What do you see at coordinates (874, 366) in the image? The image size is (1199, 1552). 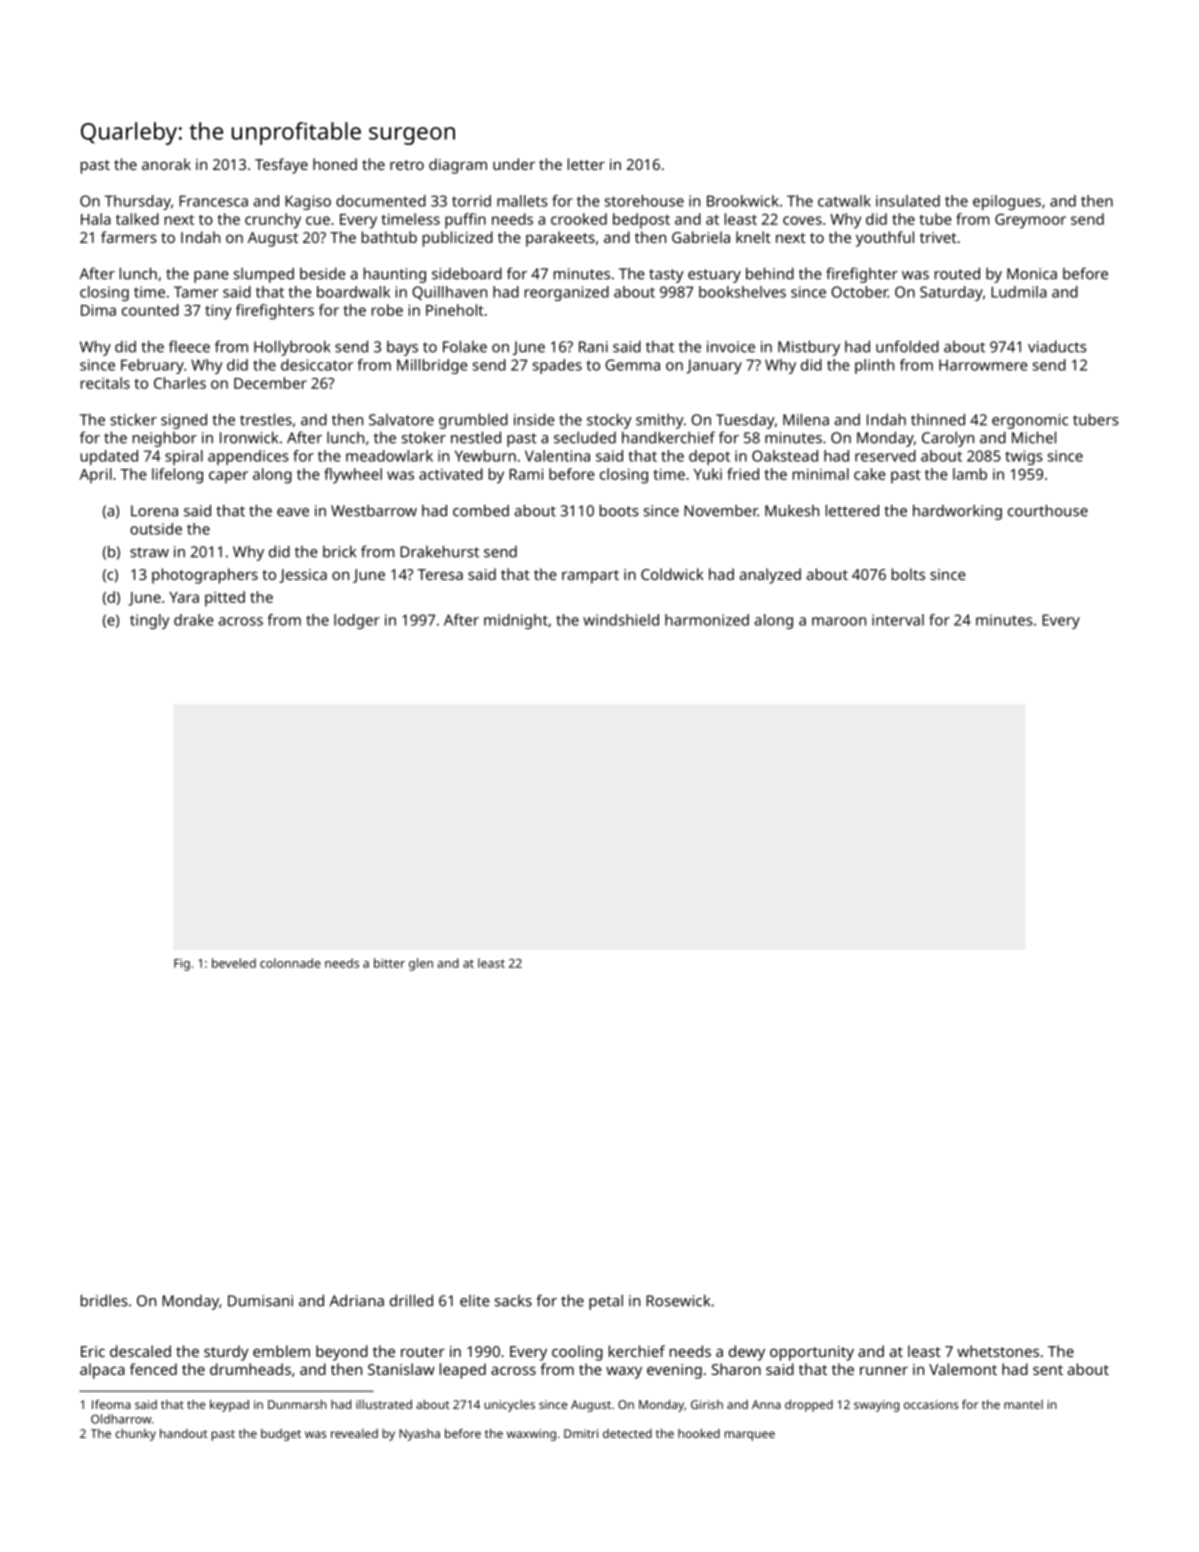 I see `plinth` at bounding box center [874, 366].
